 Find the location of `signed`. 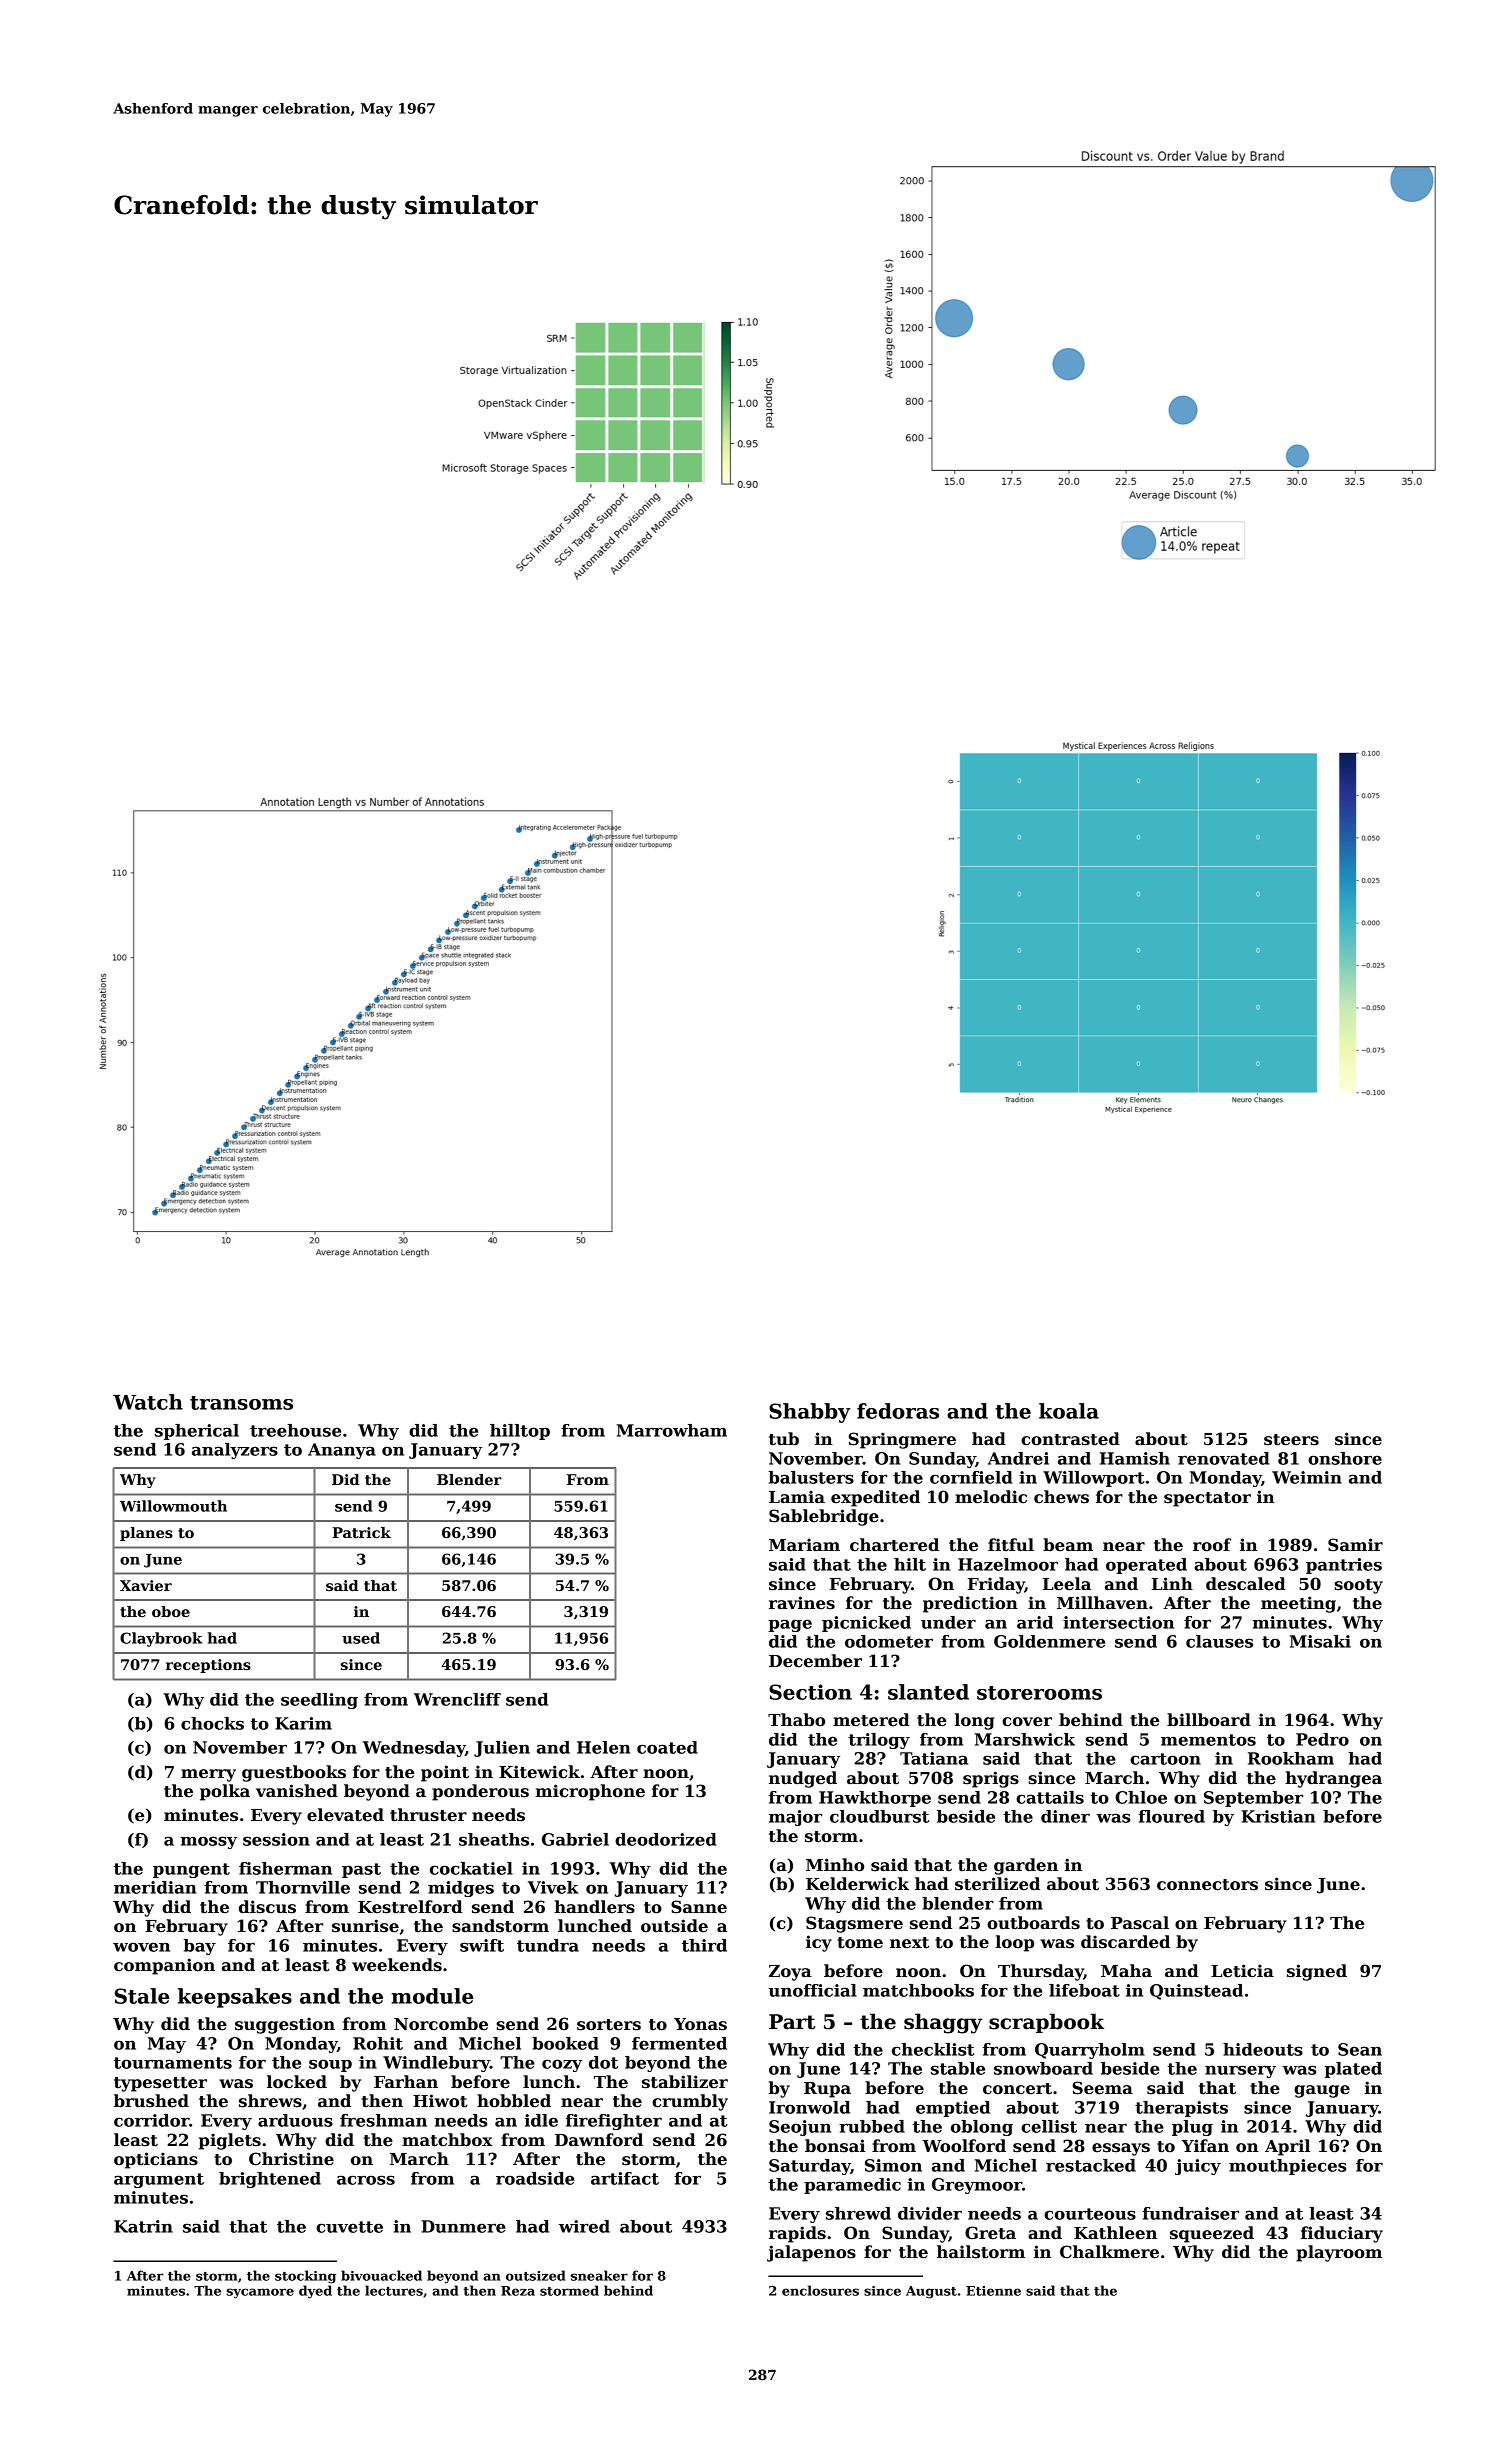

signed is located at coordinates (1317, 1972).
